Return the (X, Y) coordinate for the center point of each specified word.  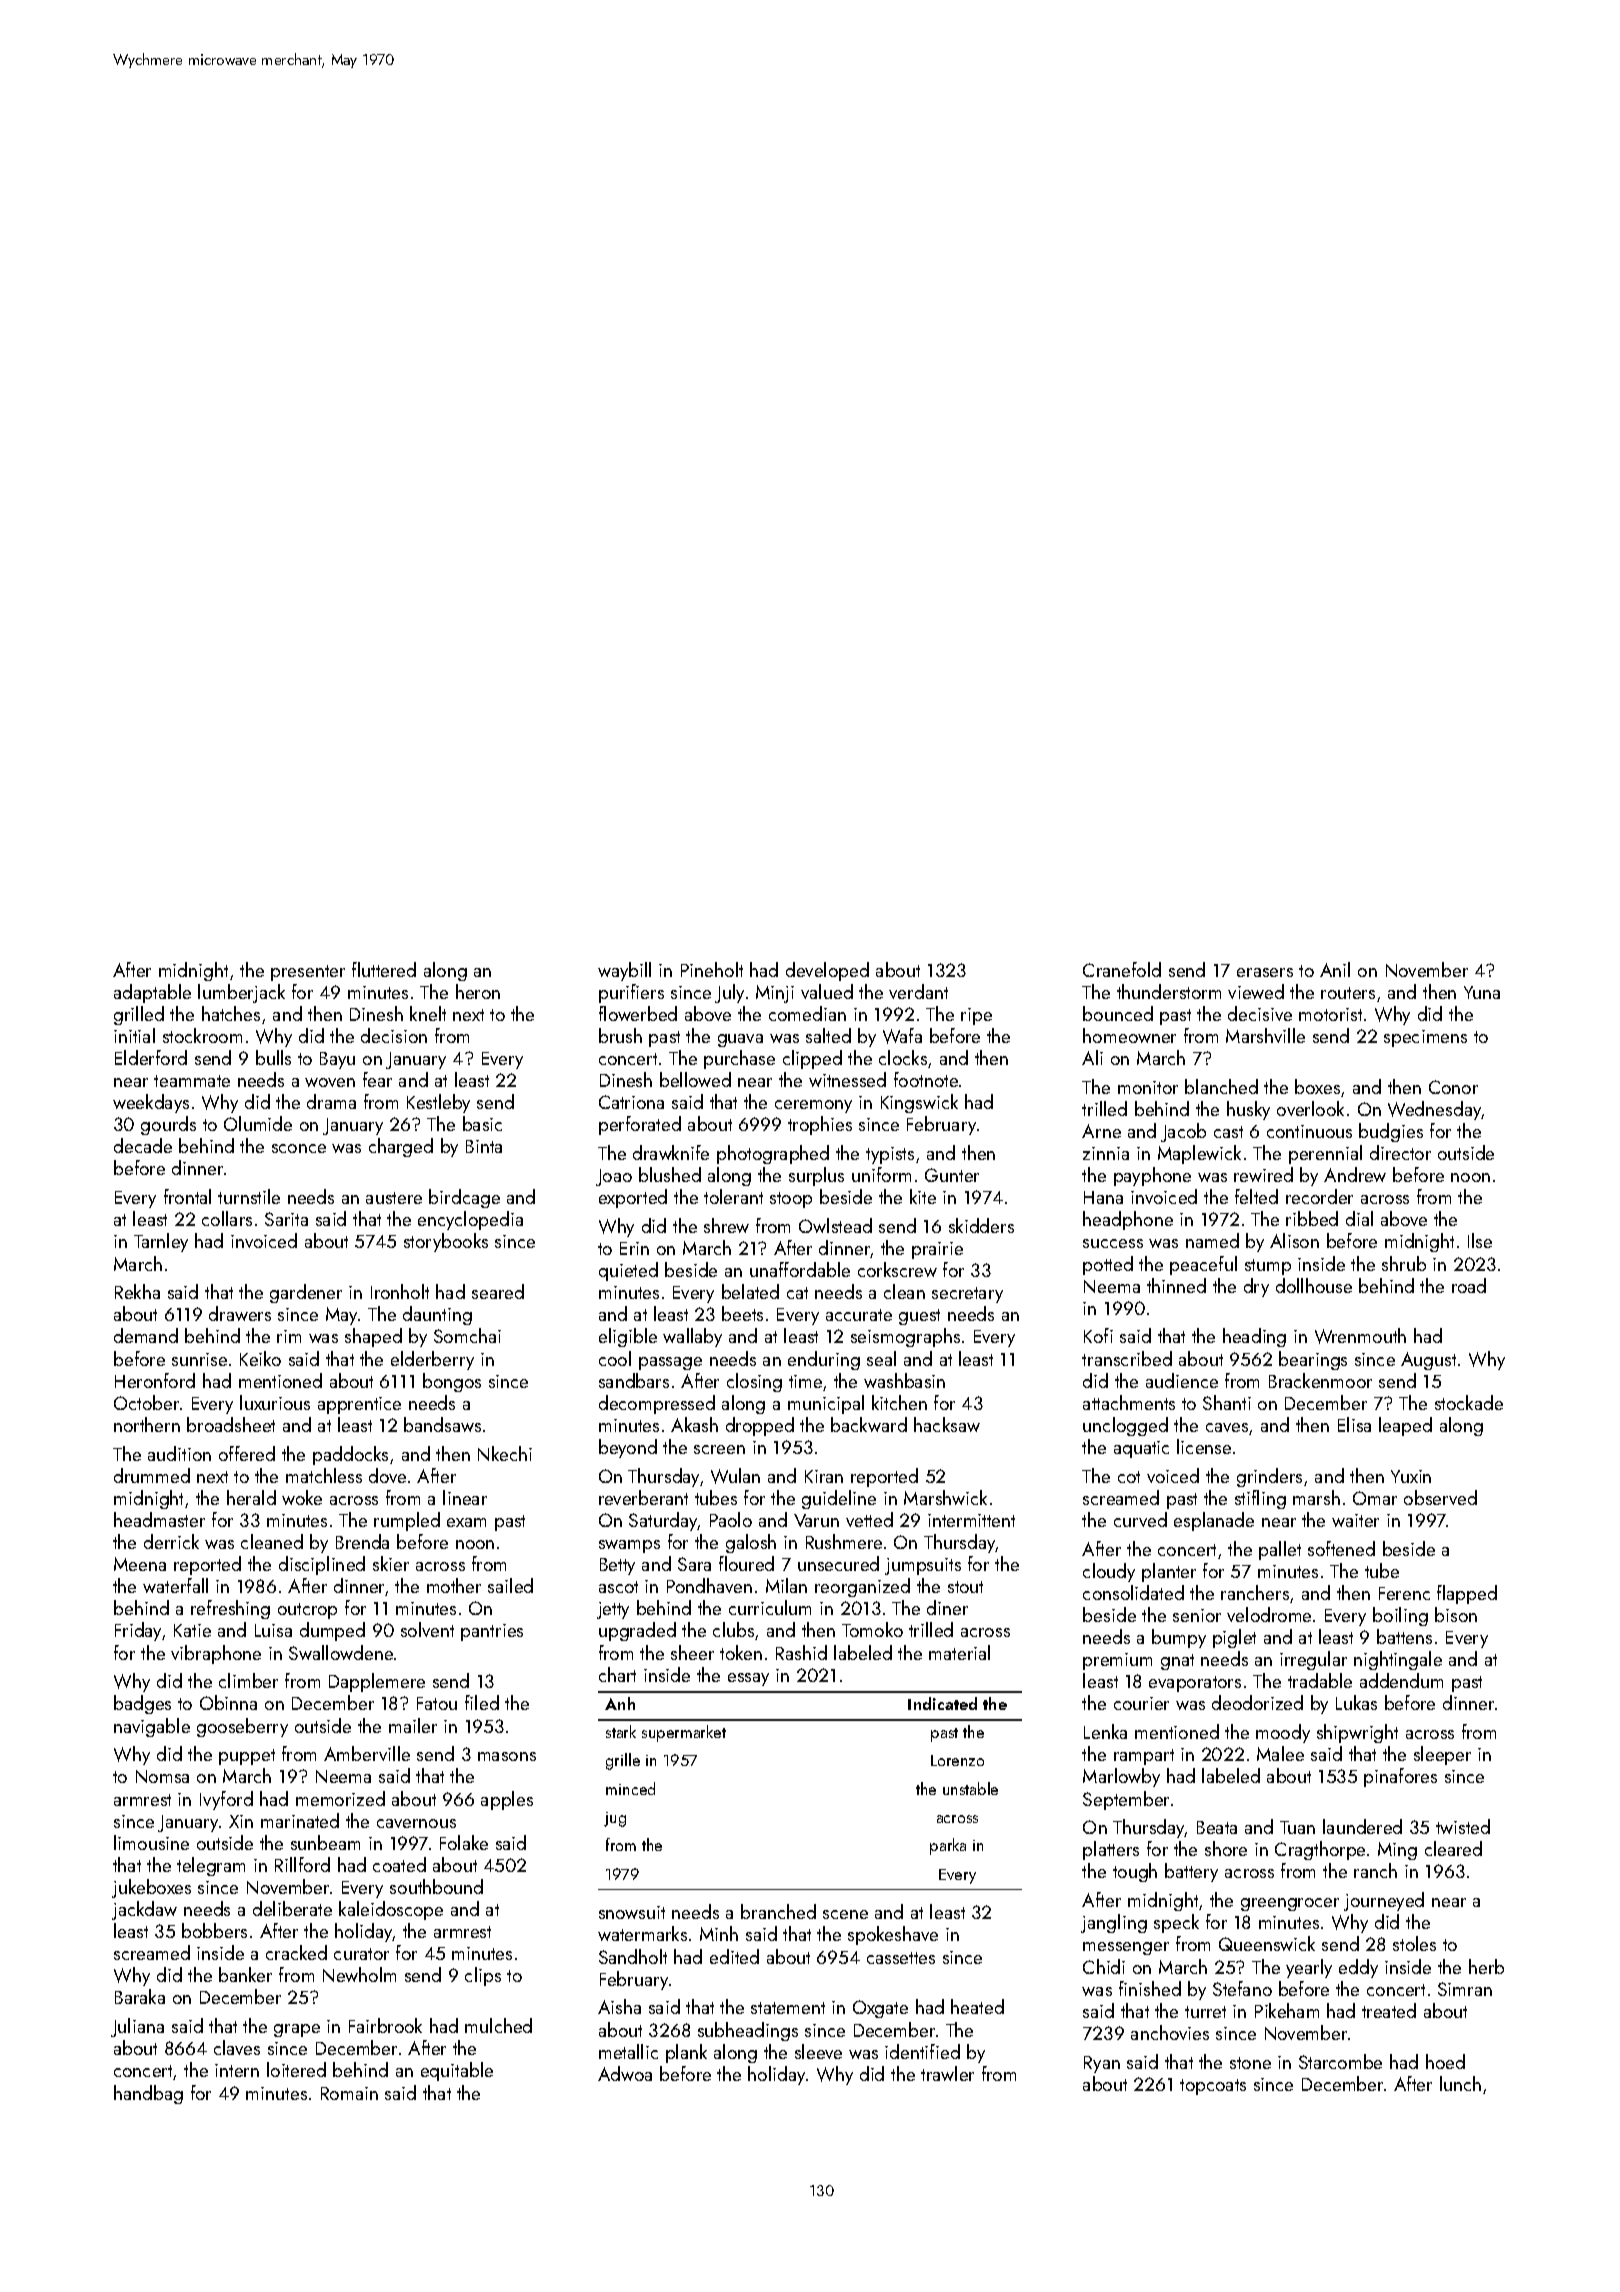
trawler (947, 2073)
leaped (1405, 1426)
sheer (692, 1652)
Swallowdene (341, 1652)
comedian (807, 1013)
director (1400, 1152)
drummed (152, 1475)
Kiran (824, 1476)
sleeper (1442, 1755)
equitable (457, 2071)
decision (394, 1035)
